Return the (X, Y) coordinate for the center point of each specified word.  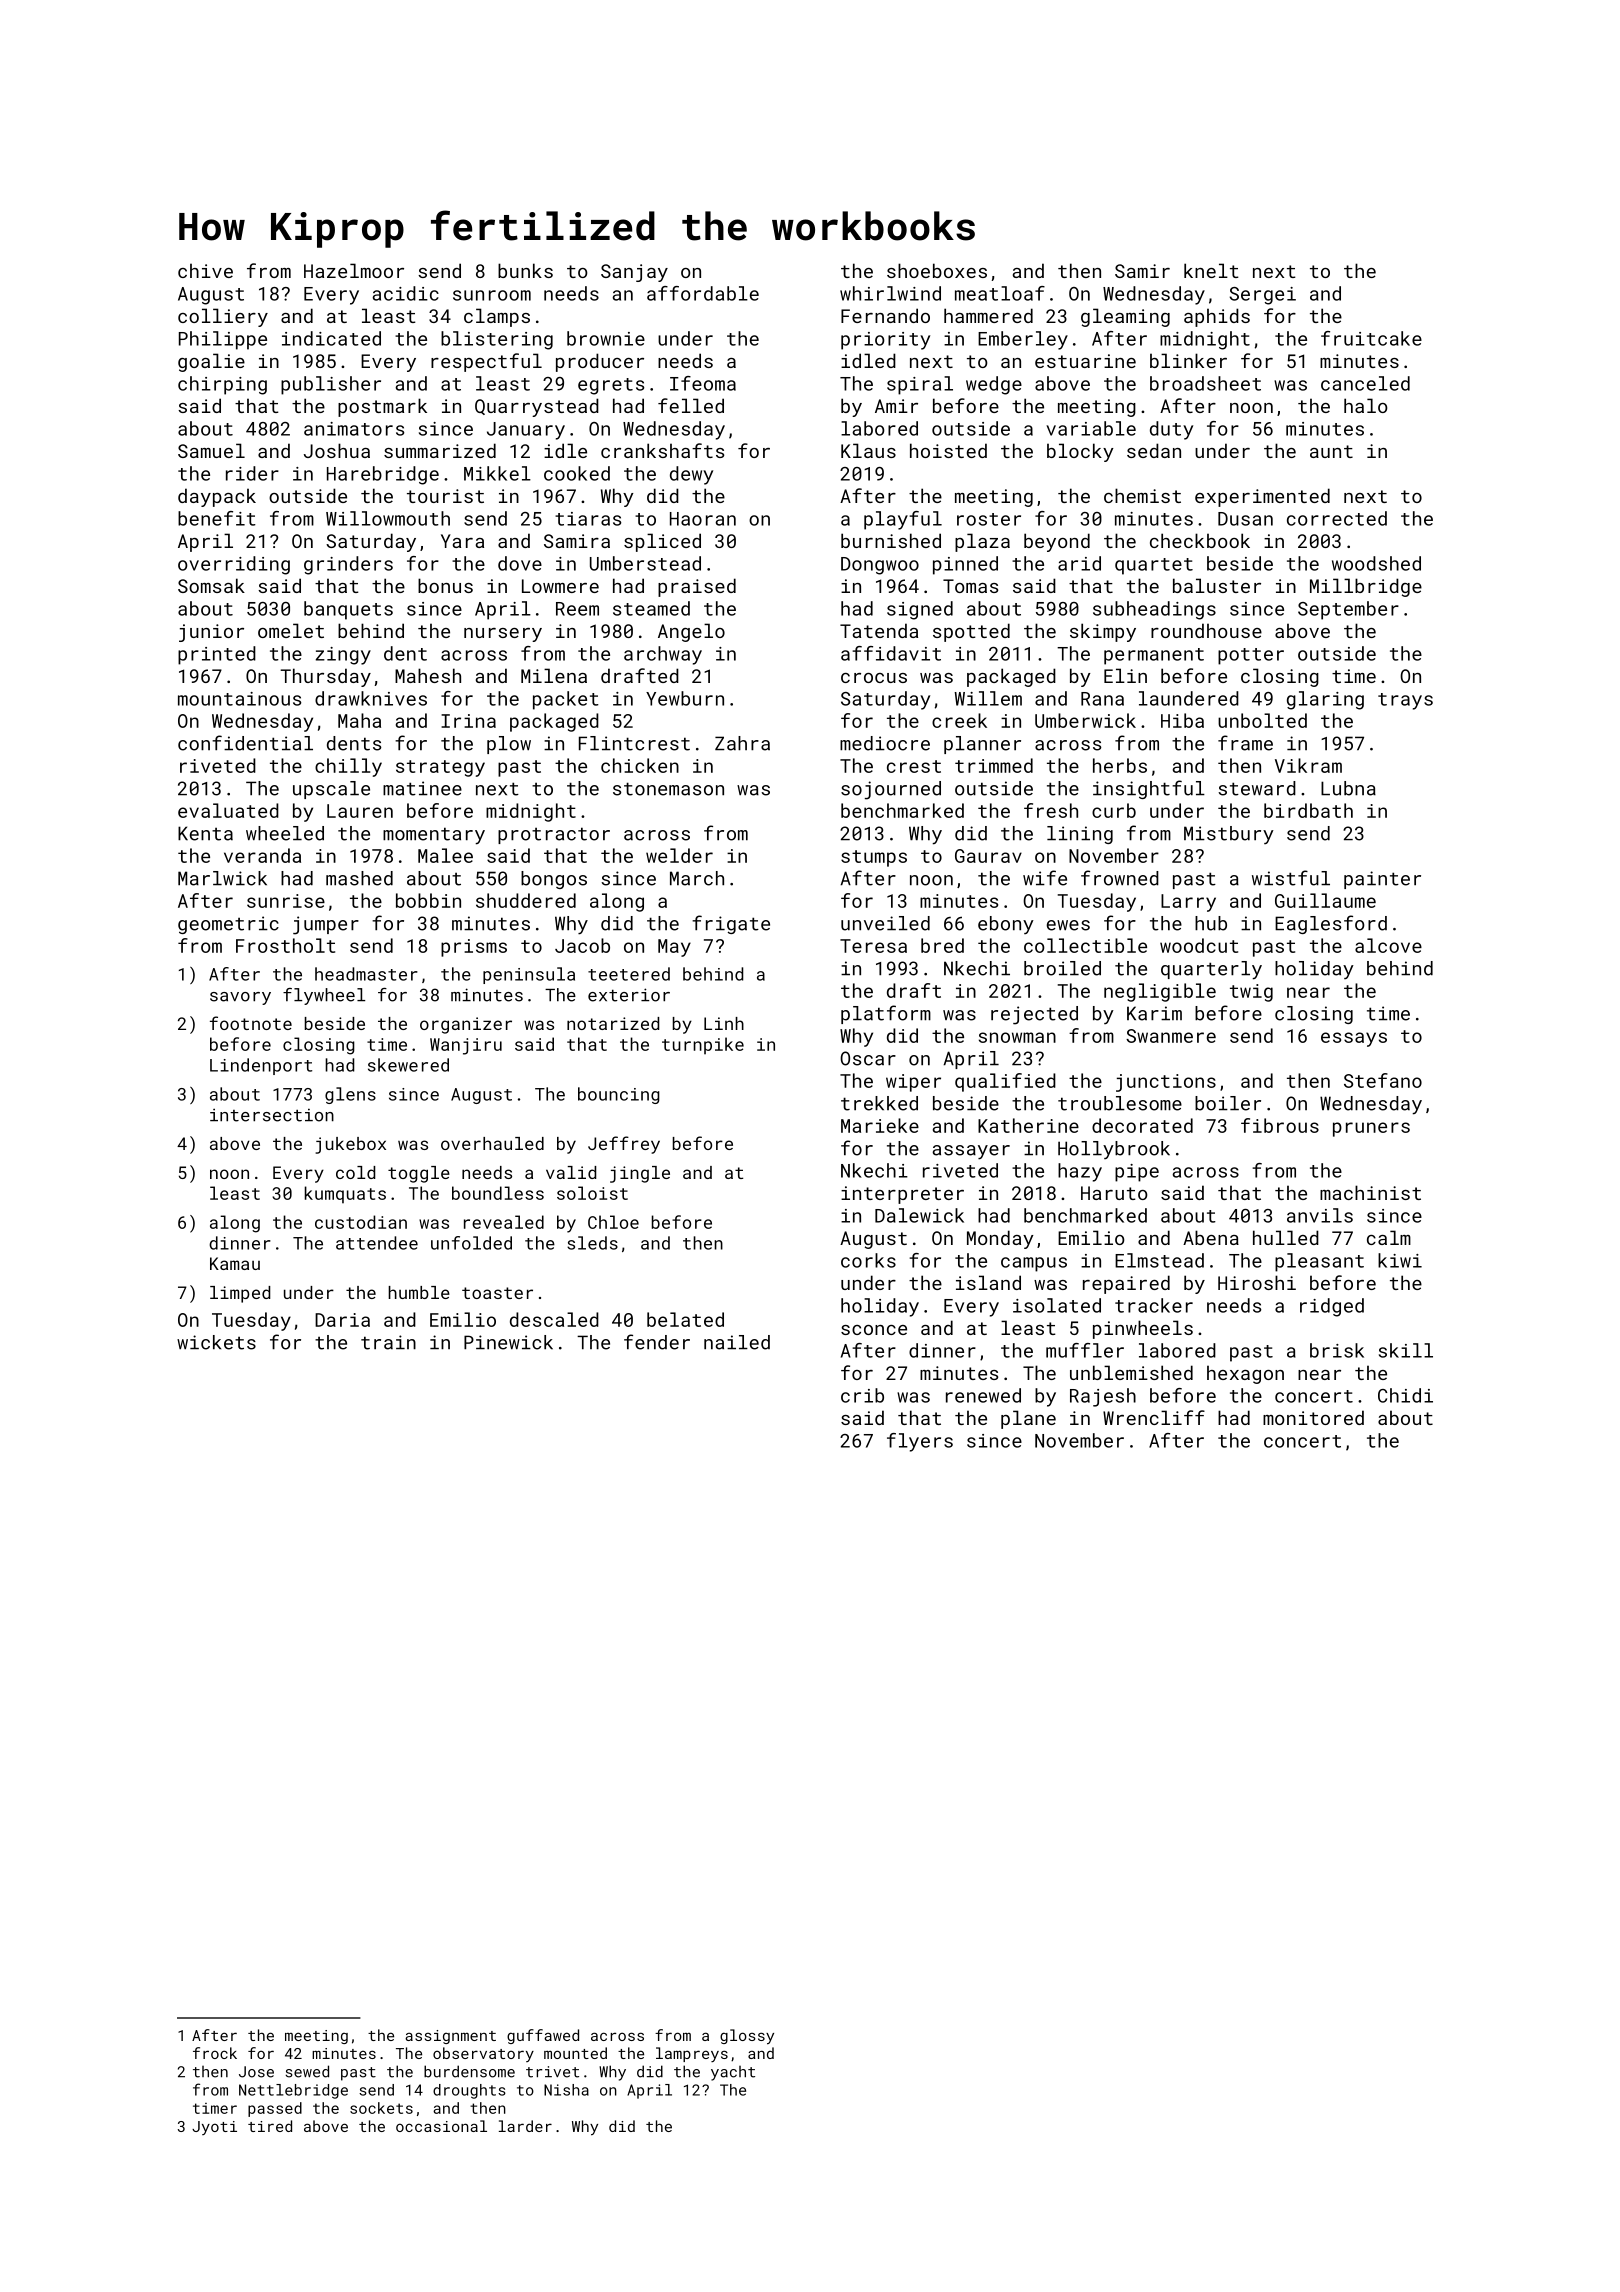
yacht (733, 2073)
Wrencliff (1154, 1417)
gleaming (1125, 317)
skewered (408, 1065)
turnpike (703, 1046)
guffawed (543, 2036)
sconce (874, 1330)
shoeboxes (937, 270)
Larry (1188, 903)
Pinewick (508, 1342)
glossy (747, 2037)
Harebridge (383, 475)
